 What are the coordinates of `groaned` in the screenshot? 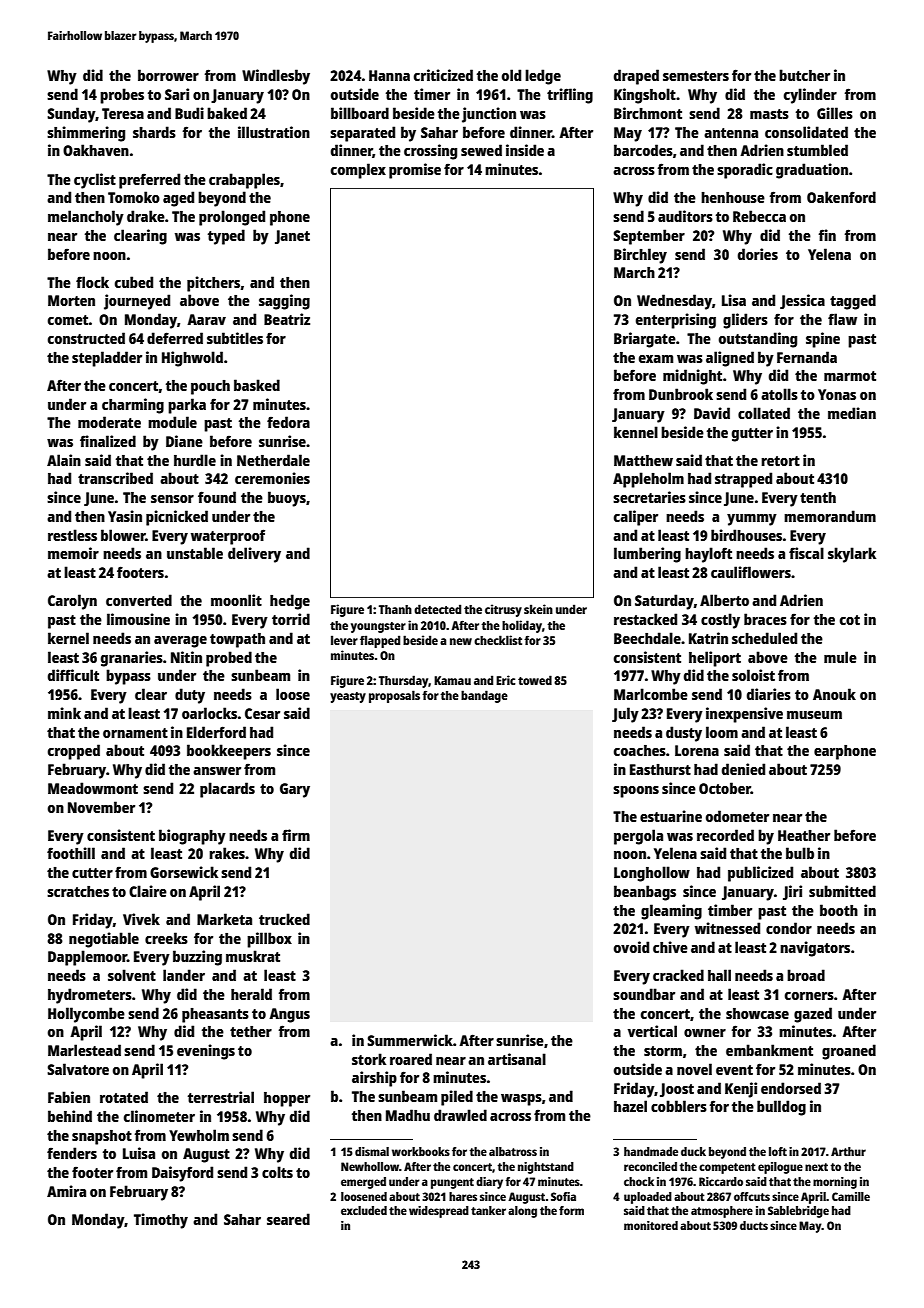 It's located at (849, 1052).
